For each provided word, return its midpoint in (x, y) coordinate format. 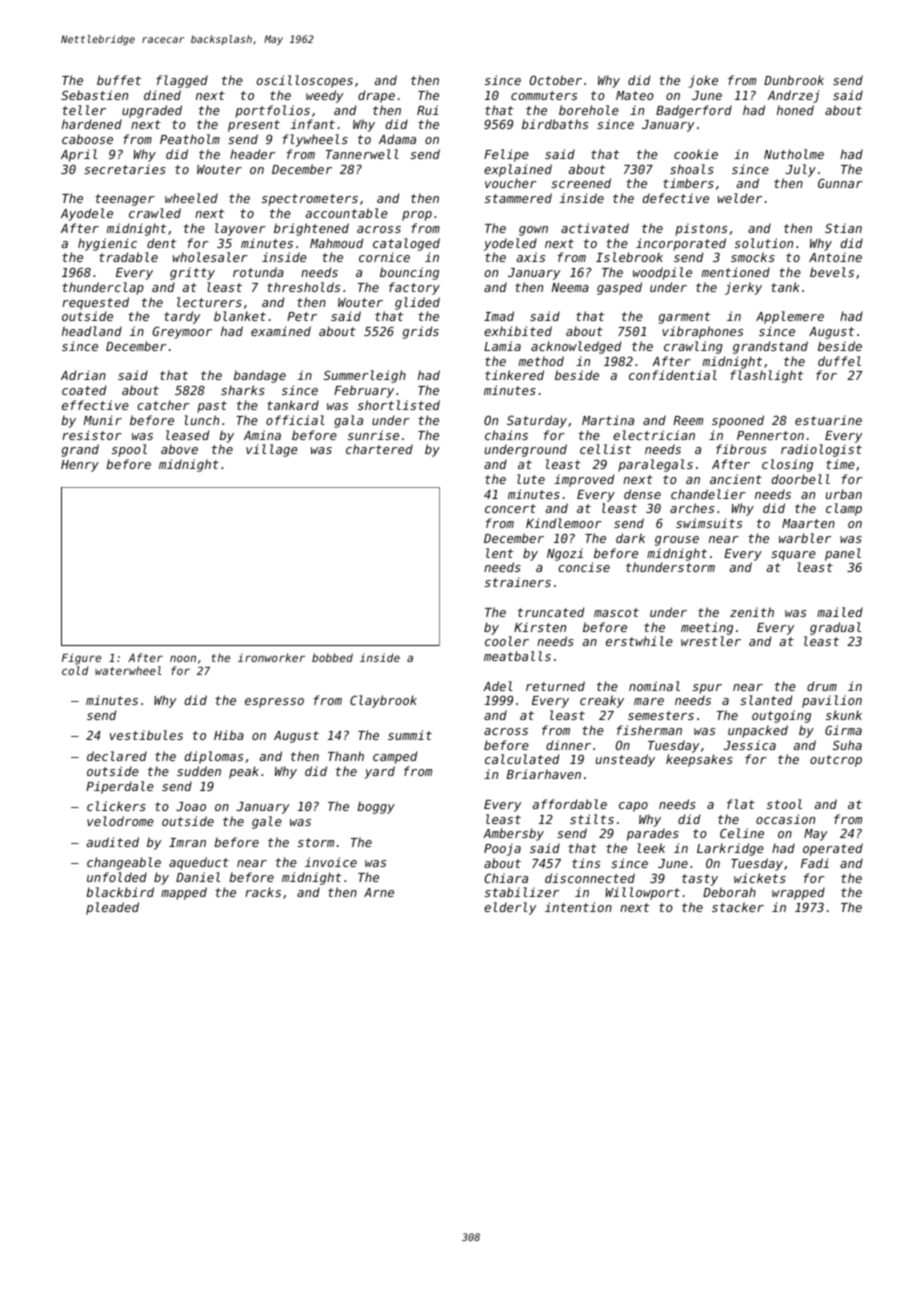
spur (707, 689)
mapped (184, 893)
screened (581, 183)
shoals (692, 169)
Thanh (346, 756)
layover (240, 229)
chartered (379, 449)
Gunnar (840, 183)
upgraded (152, 111)
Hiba (229, 735)
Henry (80, 466)
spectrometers (310, 200)
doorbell (801, 479)
